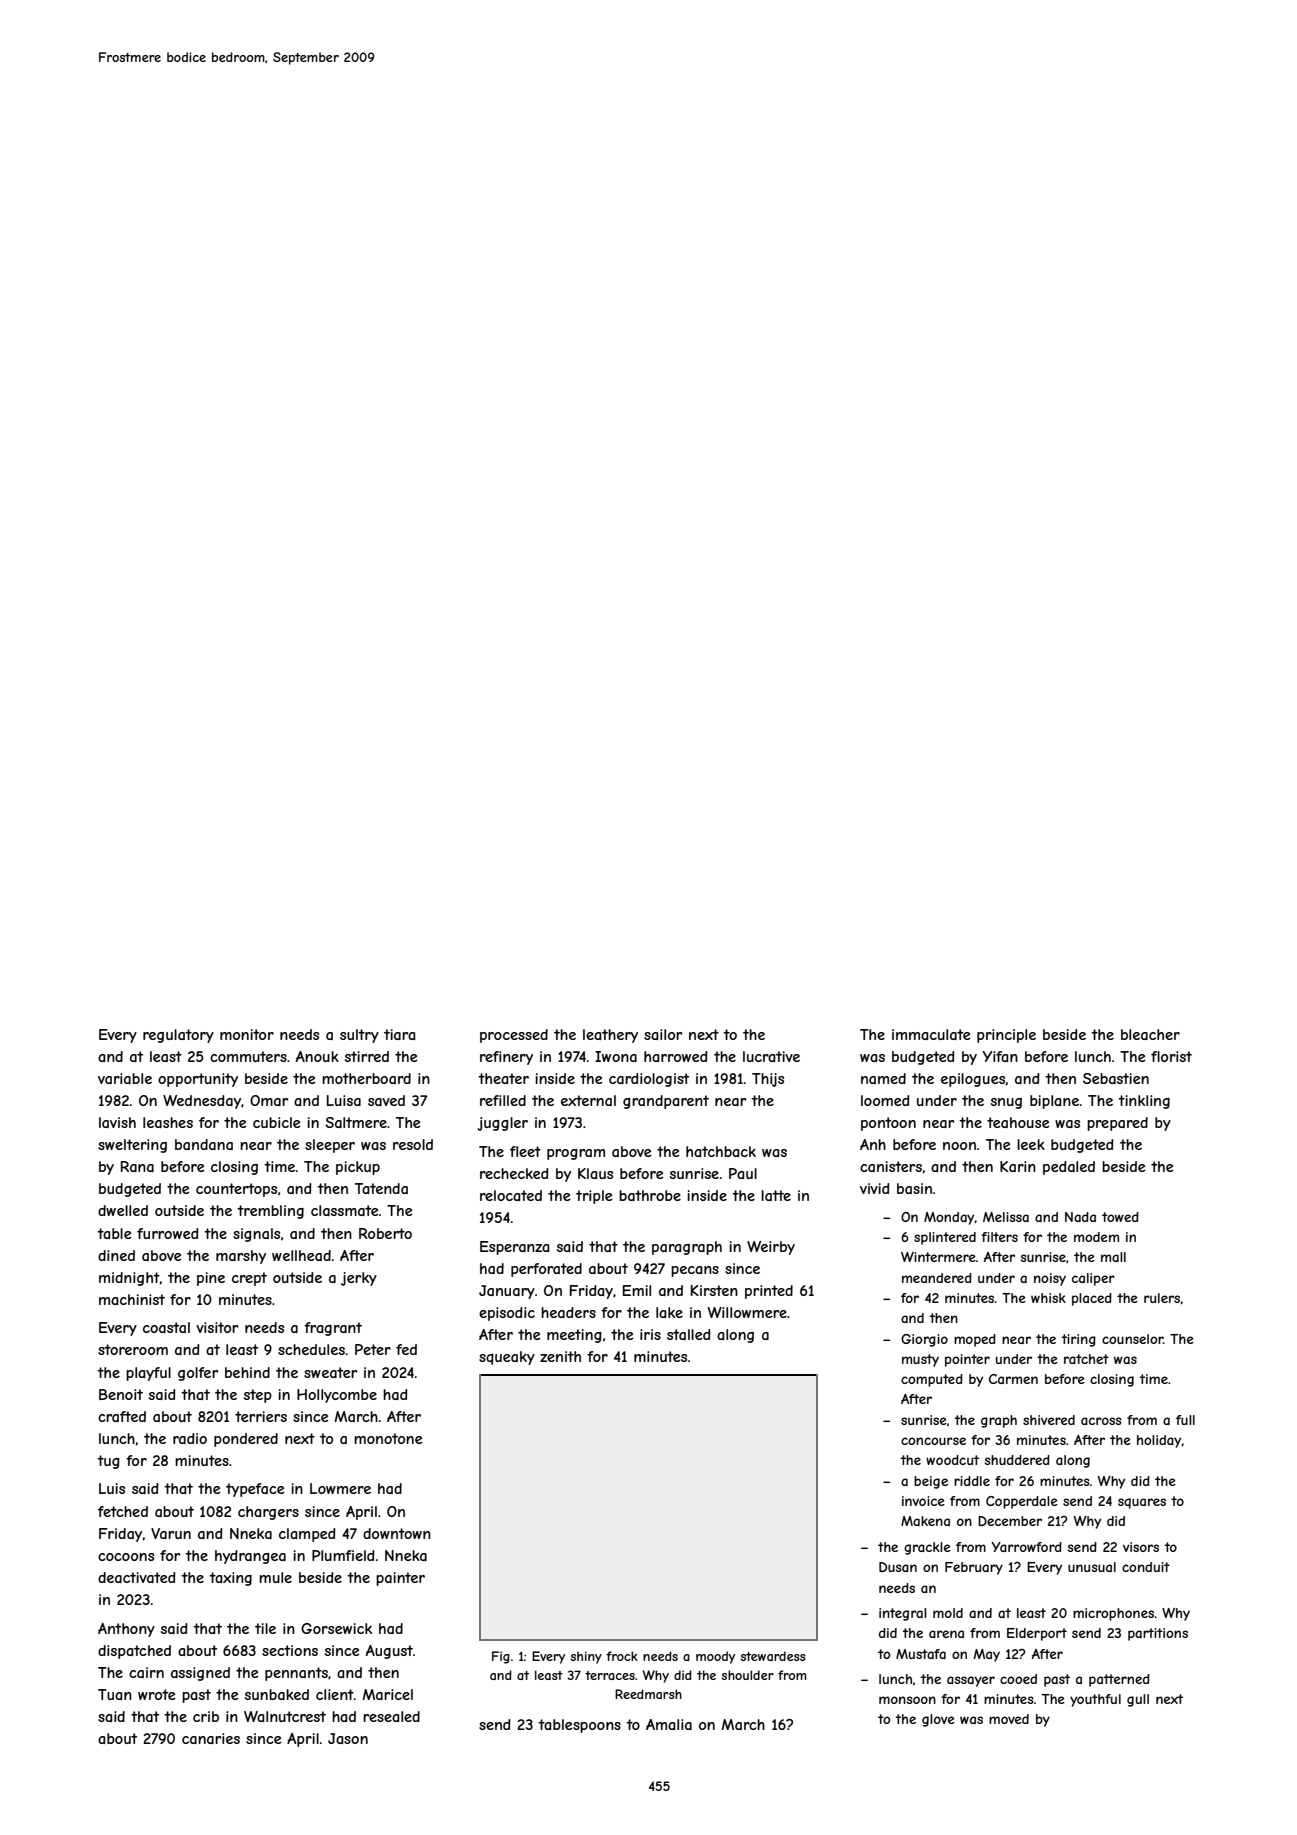  I want to click on whisk, so click(1048, 1298).
